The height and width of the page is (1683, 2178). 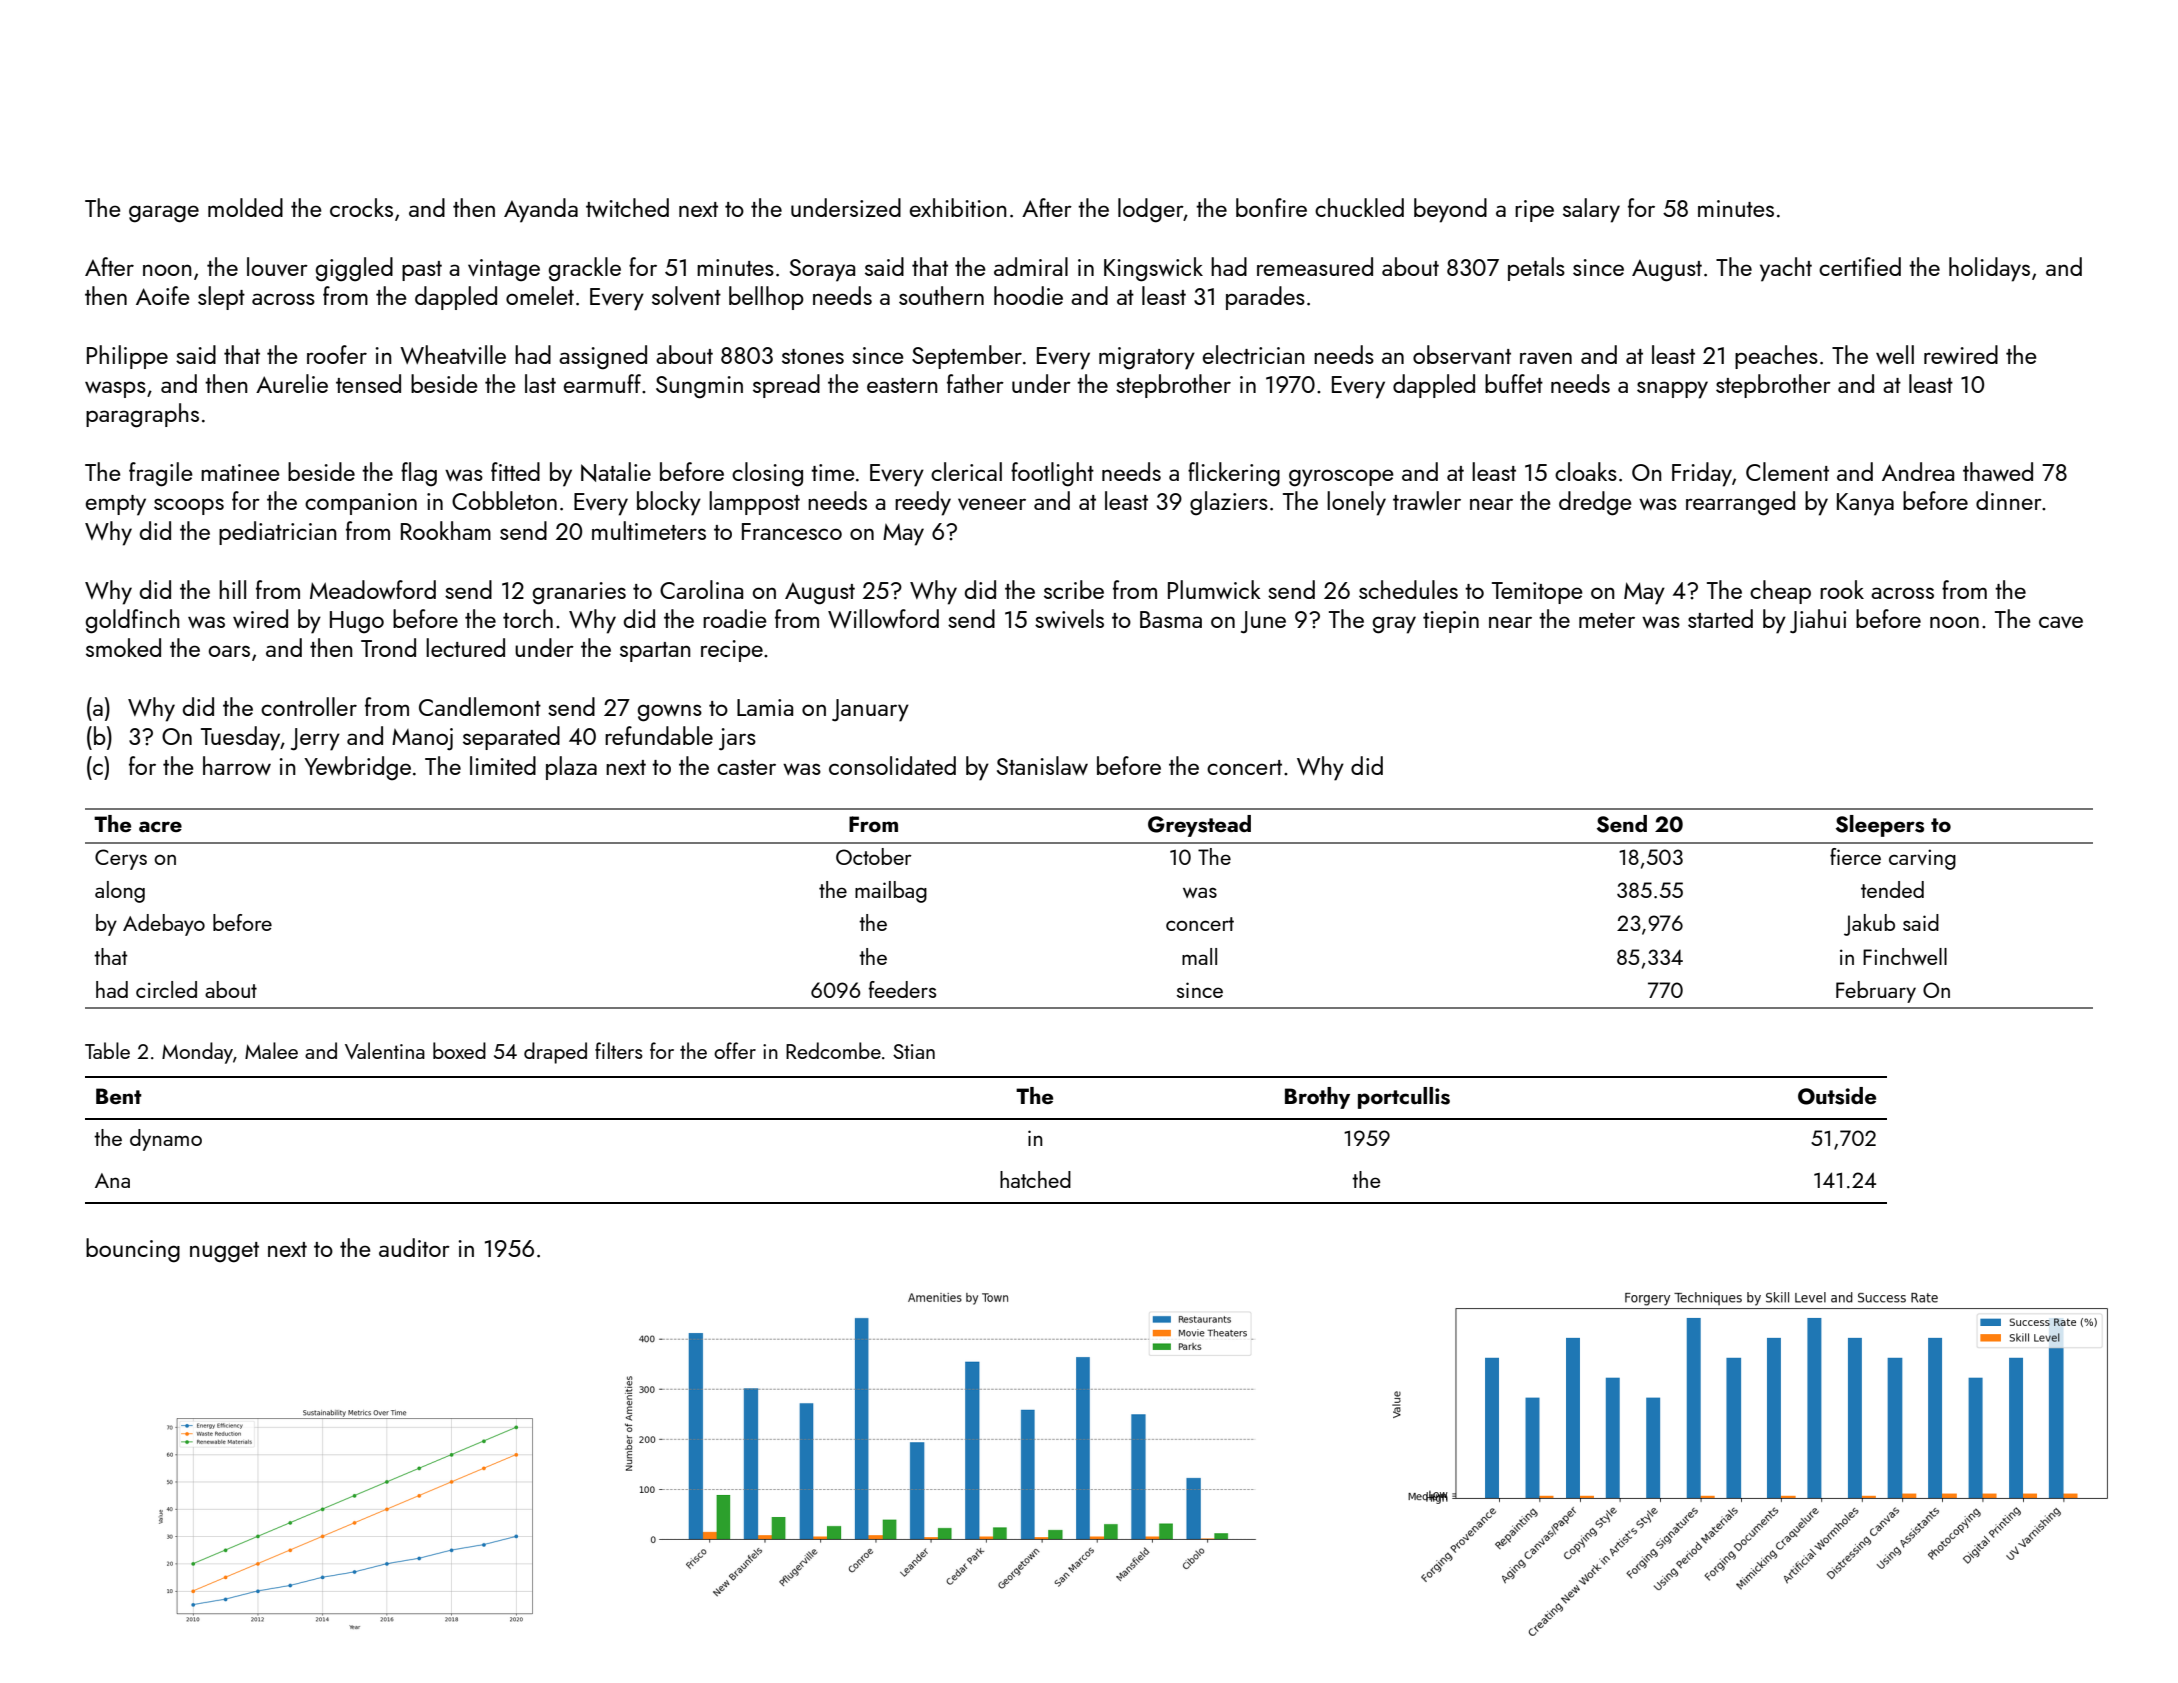 What do you see at coordinates (164, 214) in the page?
I see `garage` at bounding box center [164, 214].
